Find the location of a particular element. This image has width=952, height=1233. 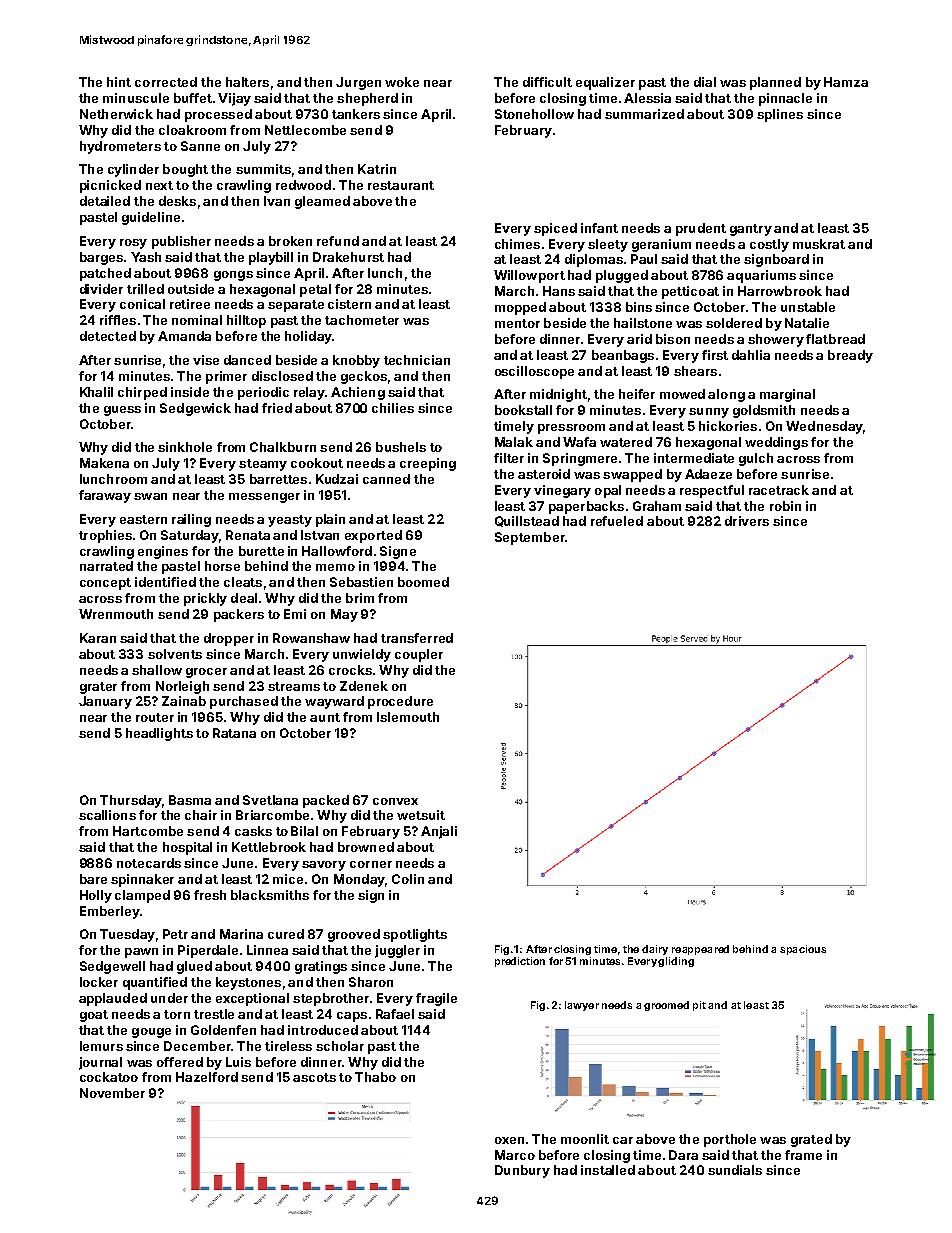

Drakehurst is located at coordinates (348, 257).
